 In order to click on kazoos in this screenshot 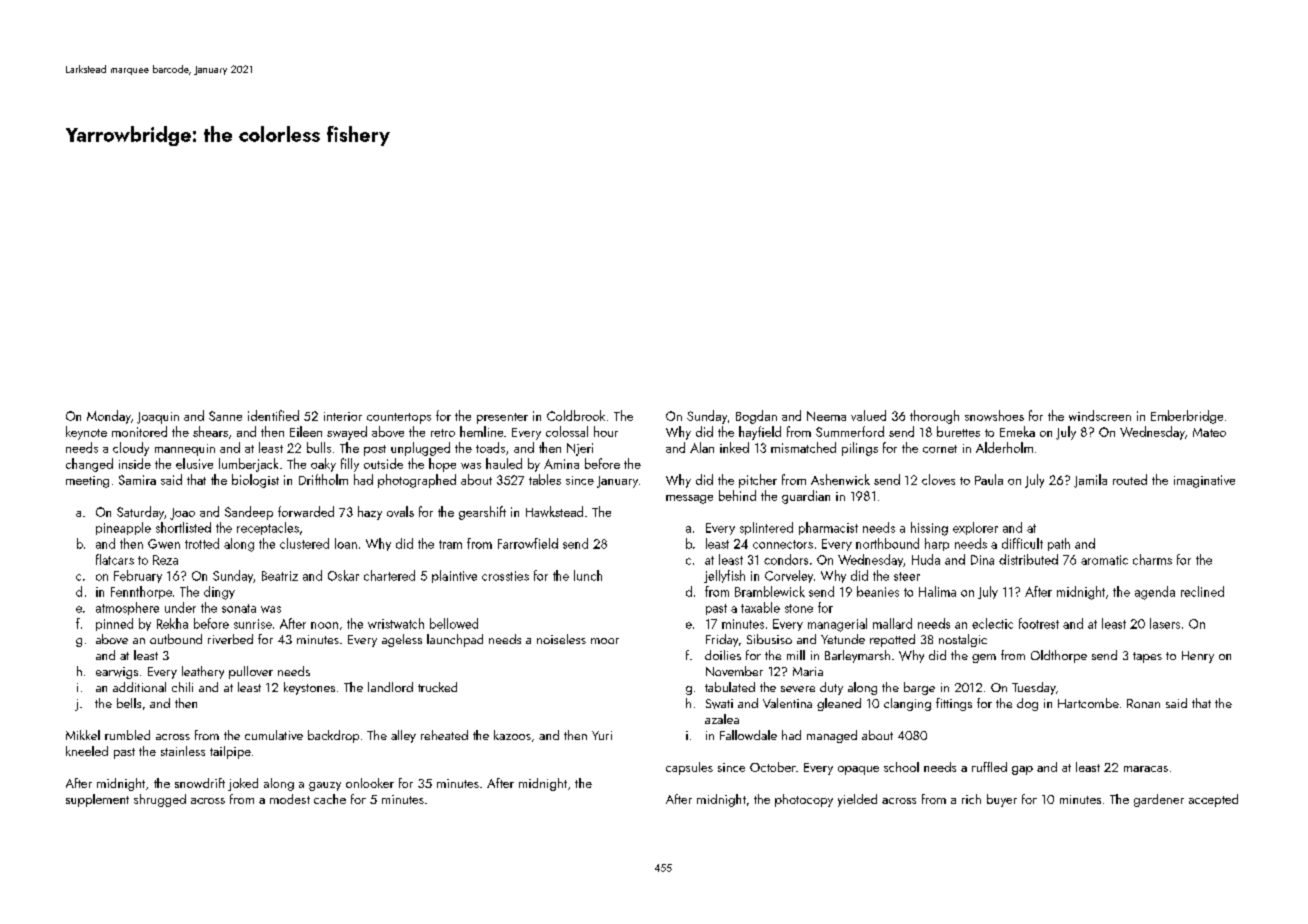, I will do `click(512, 735)`.
